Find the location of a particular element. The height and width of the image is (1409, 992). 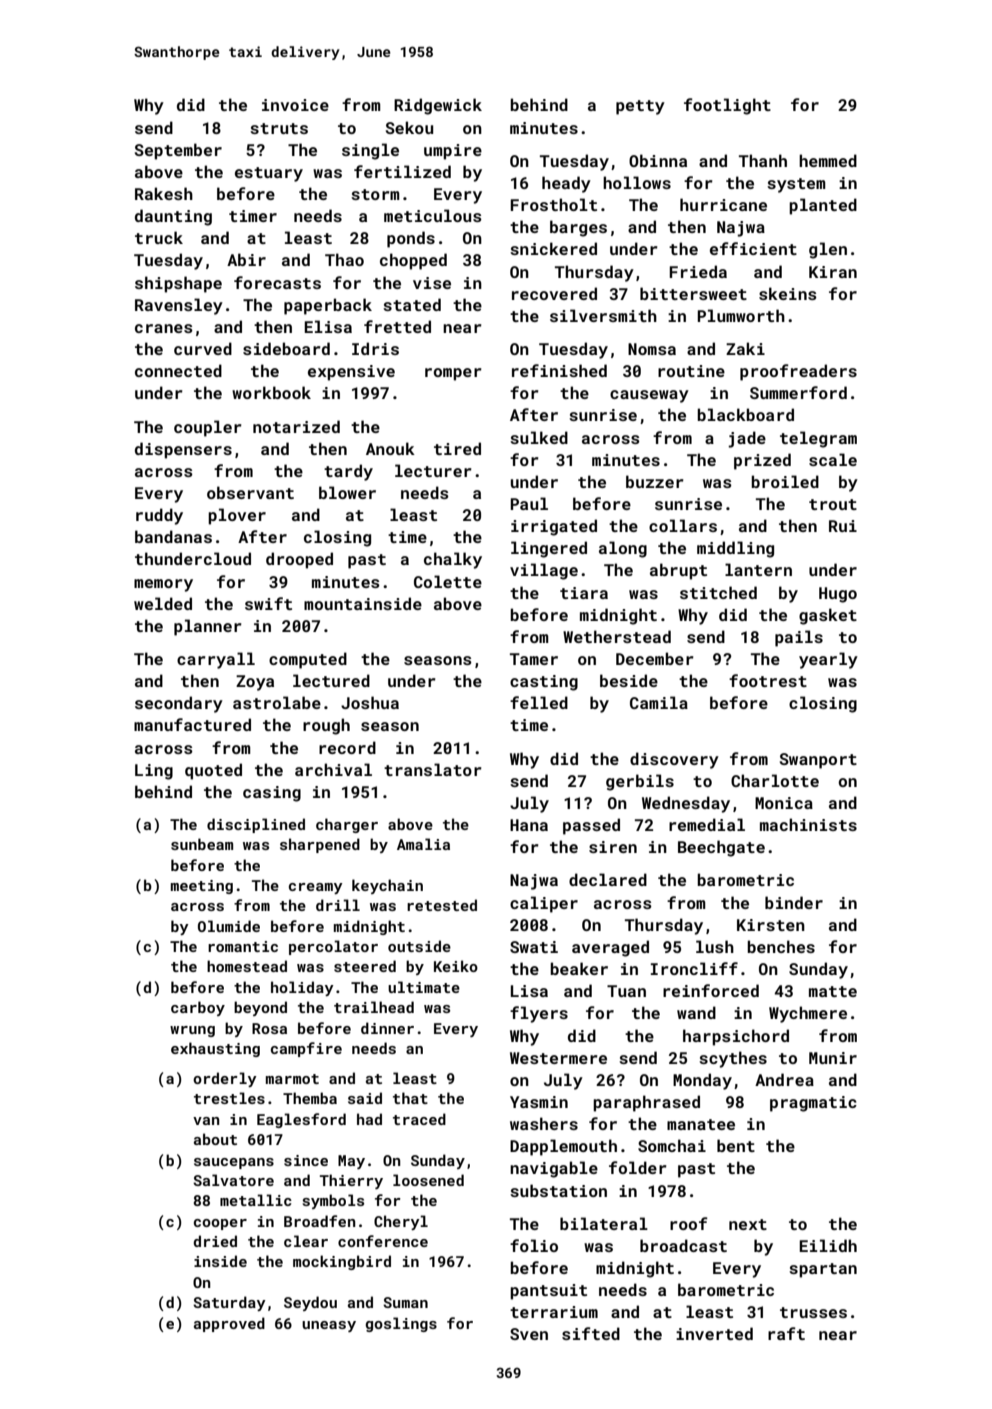

umpire is located at coordinates (453, 152).
